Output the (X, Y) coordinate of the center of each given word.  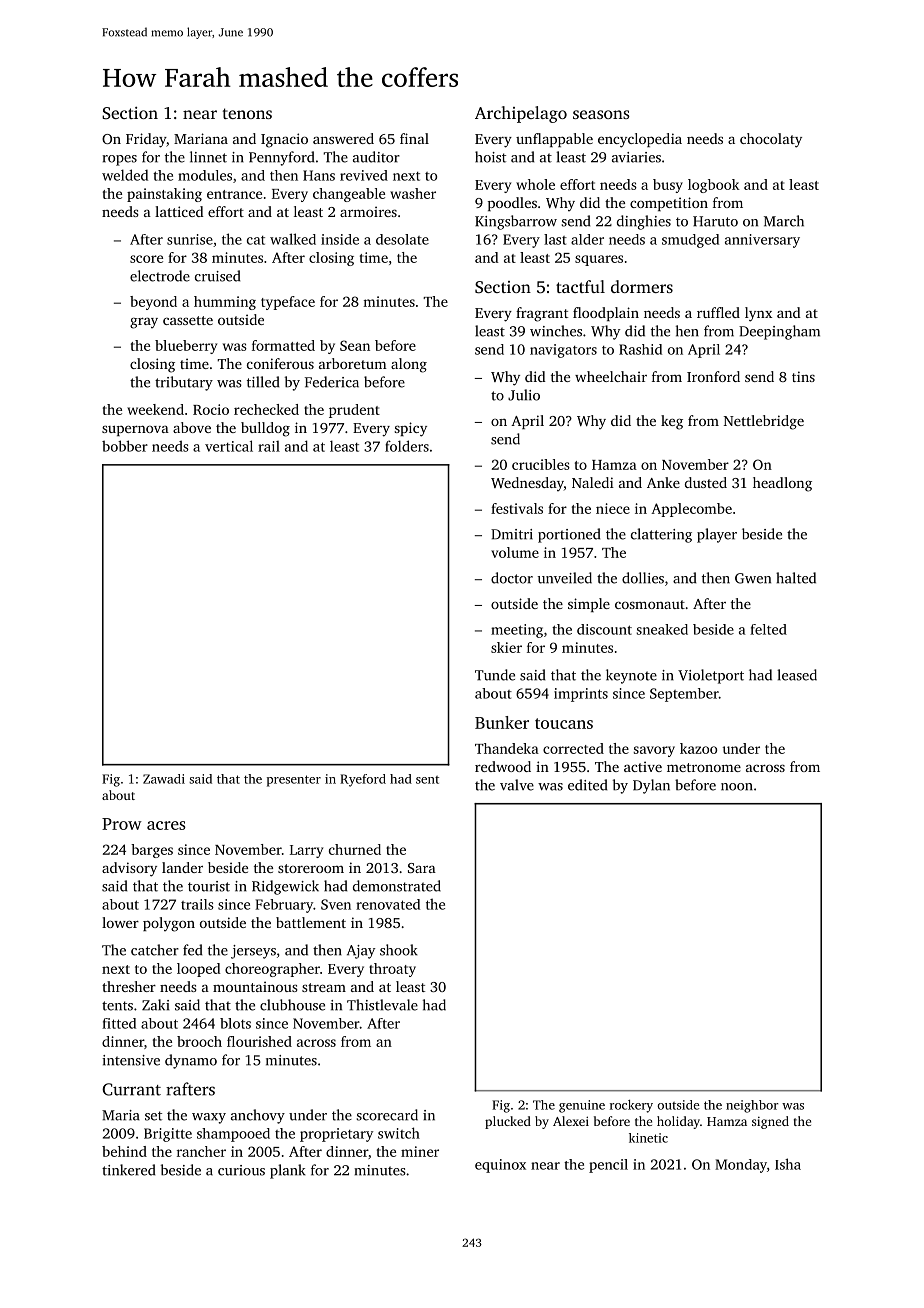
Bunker (502, 722)
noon (737, 787)
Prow (122, 824)
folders (407, 446)
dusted (706, 482)
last (555, 239)
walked (293, 239)
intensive (131, 1060)
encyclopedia (640, 140)
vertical (229, 446)
